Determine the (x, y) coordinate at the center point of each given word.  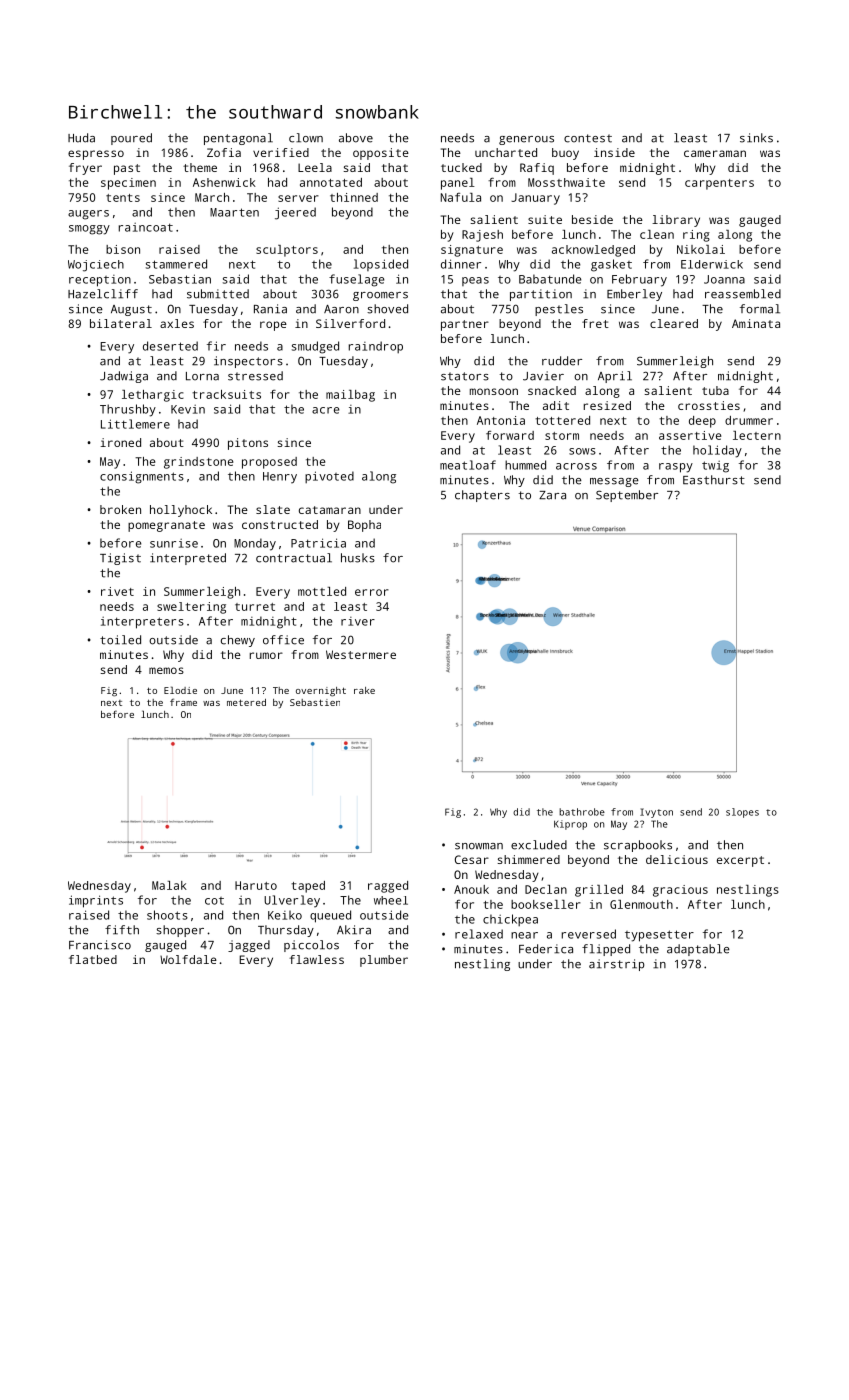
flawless (316, 959)
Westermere (361, 654)
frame (183, 702)
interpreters (142, 623)
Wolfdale (188, 959)
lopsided (381, 265)
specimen (128, 184)
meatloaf (468, 465)
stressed (255, 376)
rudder (562, 361)
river (358, 621)
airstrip (616, 965)
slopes (742, 813)
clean (657, 234)
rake (364, 690)
